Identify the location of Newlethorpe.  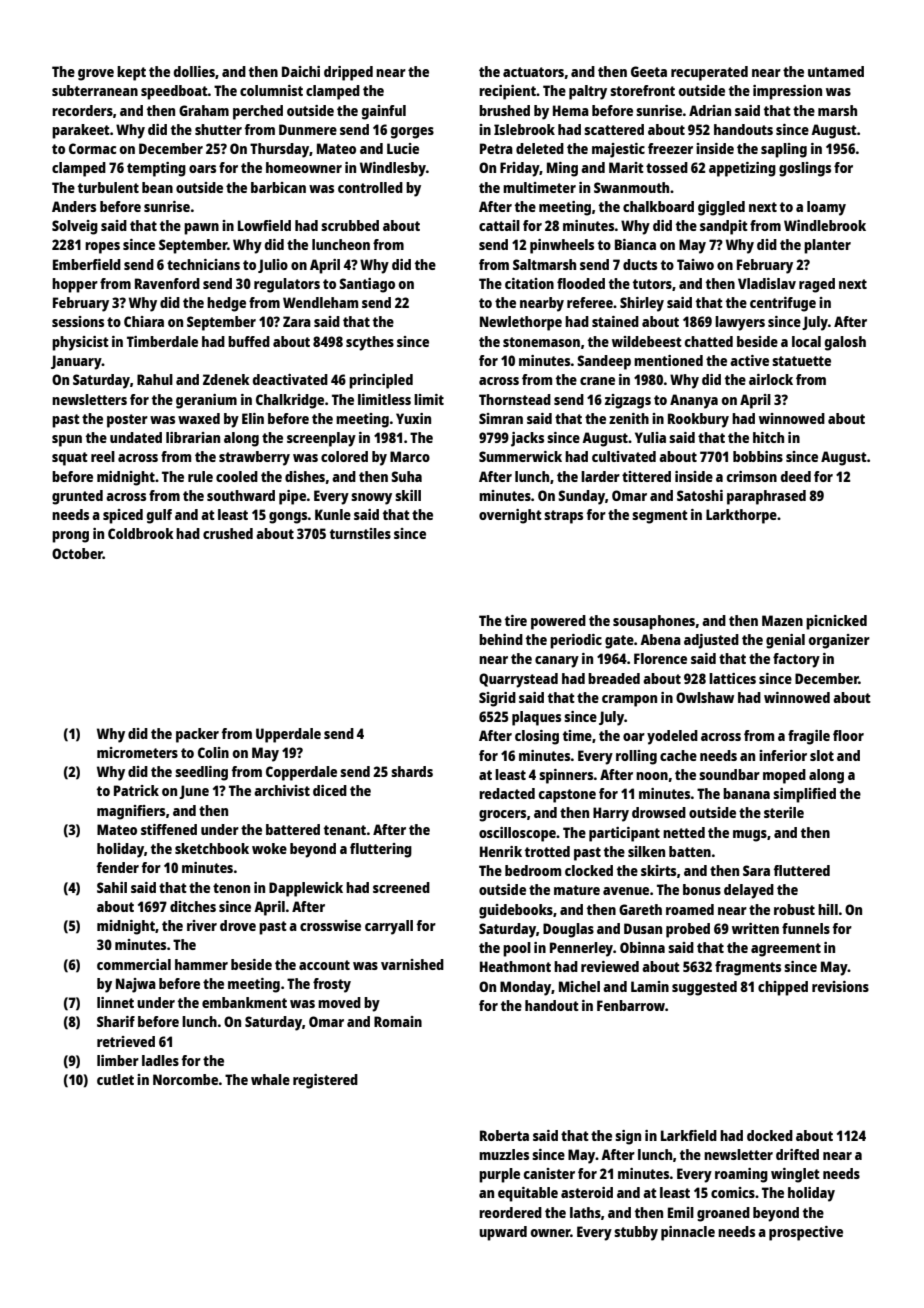
(521, 323).
